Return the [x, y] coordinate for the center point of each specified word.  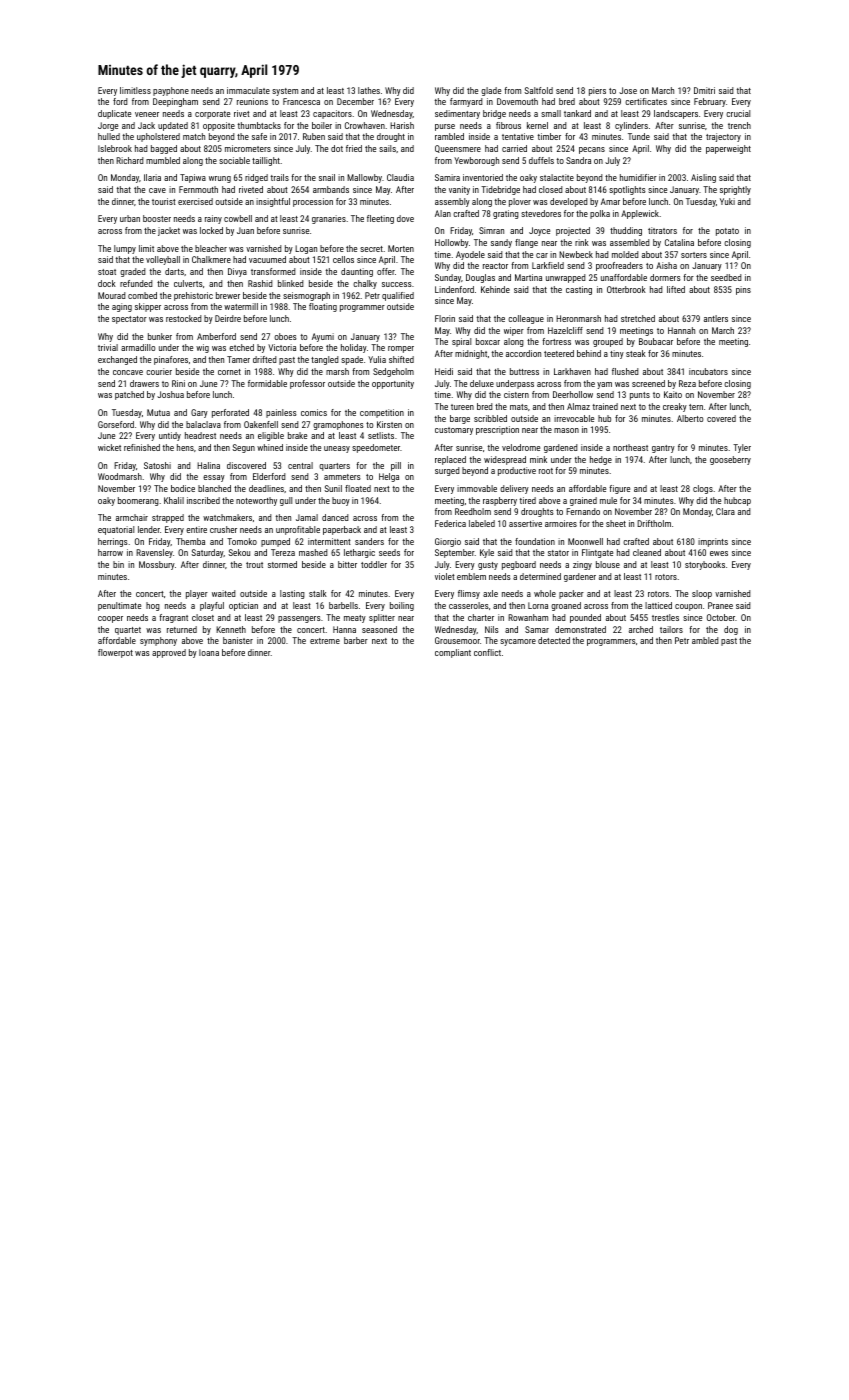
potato [727, 232]
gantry [663, 449]
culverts [188, 283]
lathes [369, 90]
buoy [341, 501]
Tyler [742, 448]
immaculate [248, 90]
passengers [299, 619]
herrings [113, 542]
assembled [630, 242]
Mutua [158, 412]
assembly [452, 202]
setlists [381, 435]
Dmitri [704, 90]
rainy [213, 219]
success [397, 284]
